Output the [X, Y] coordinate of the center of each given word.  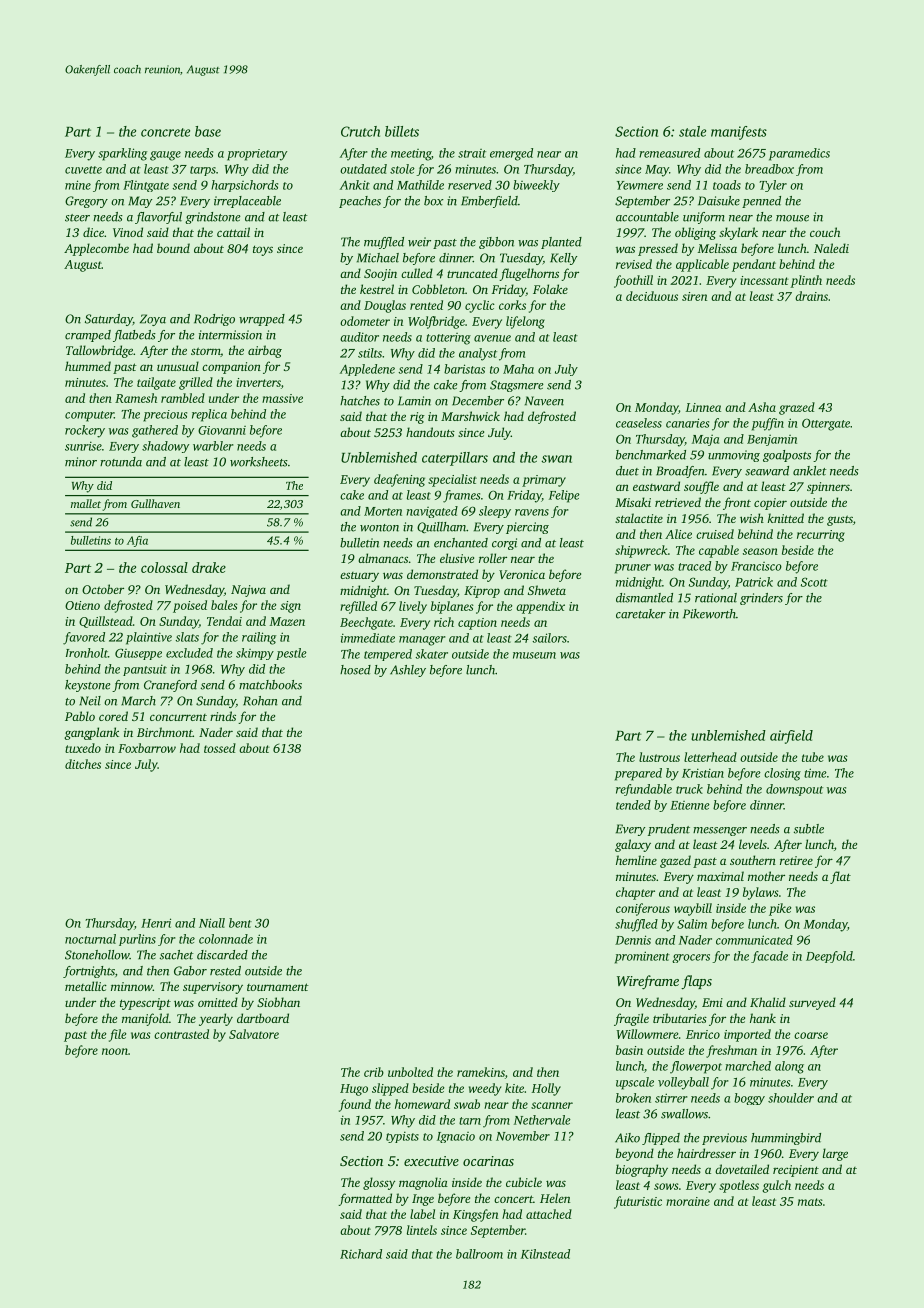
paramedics [799, 154]
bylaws [761, 893]
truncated [472, 273]
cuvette [83, 170]
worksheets [259, 462]
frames [461, 496]
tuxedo [83, 748]
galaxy [633, 845]
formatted [365, 1199]
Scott [814, 582]
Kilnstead [545, 1254]
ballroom [479, 1254]
